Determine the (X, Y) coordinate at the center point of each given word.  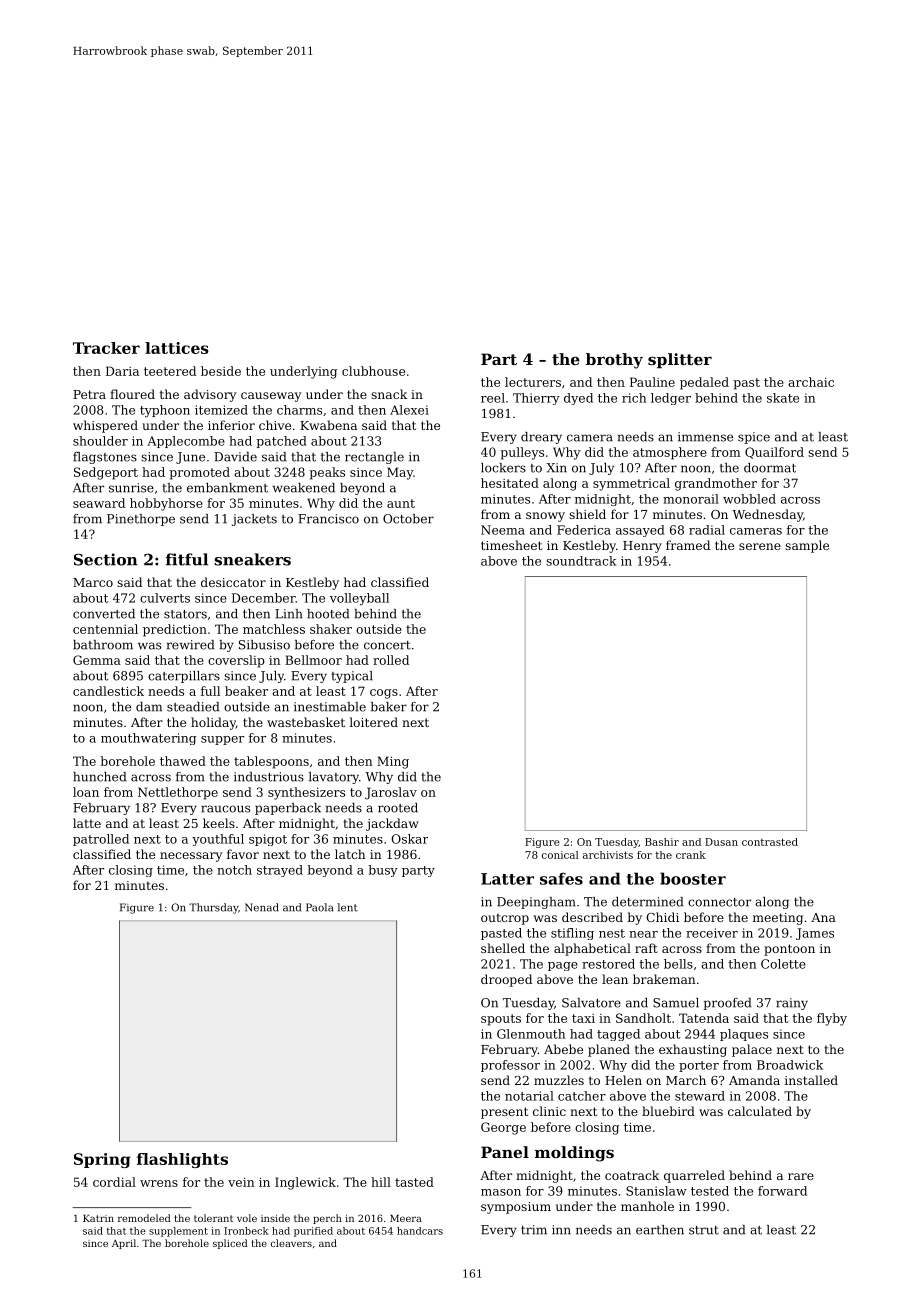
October (408, 519)
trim (534, 1230)
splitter (680, 360)
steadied (193, 707)
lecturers (533, 382)
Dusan (721, 842)
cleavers (291, 1243)
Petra (89, 394)
